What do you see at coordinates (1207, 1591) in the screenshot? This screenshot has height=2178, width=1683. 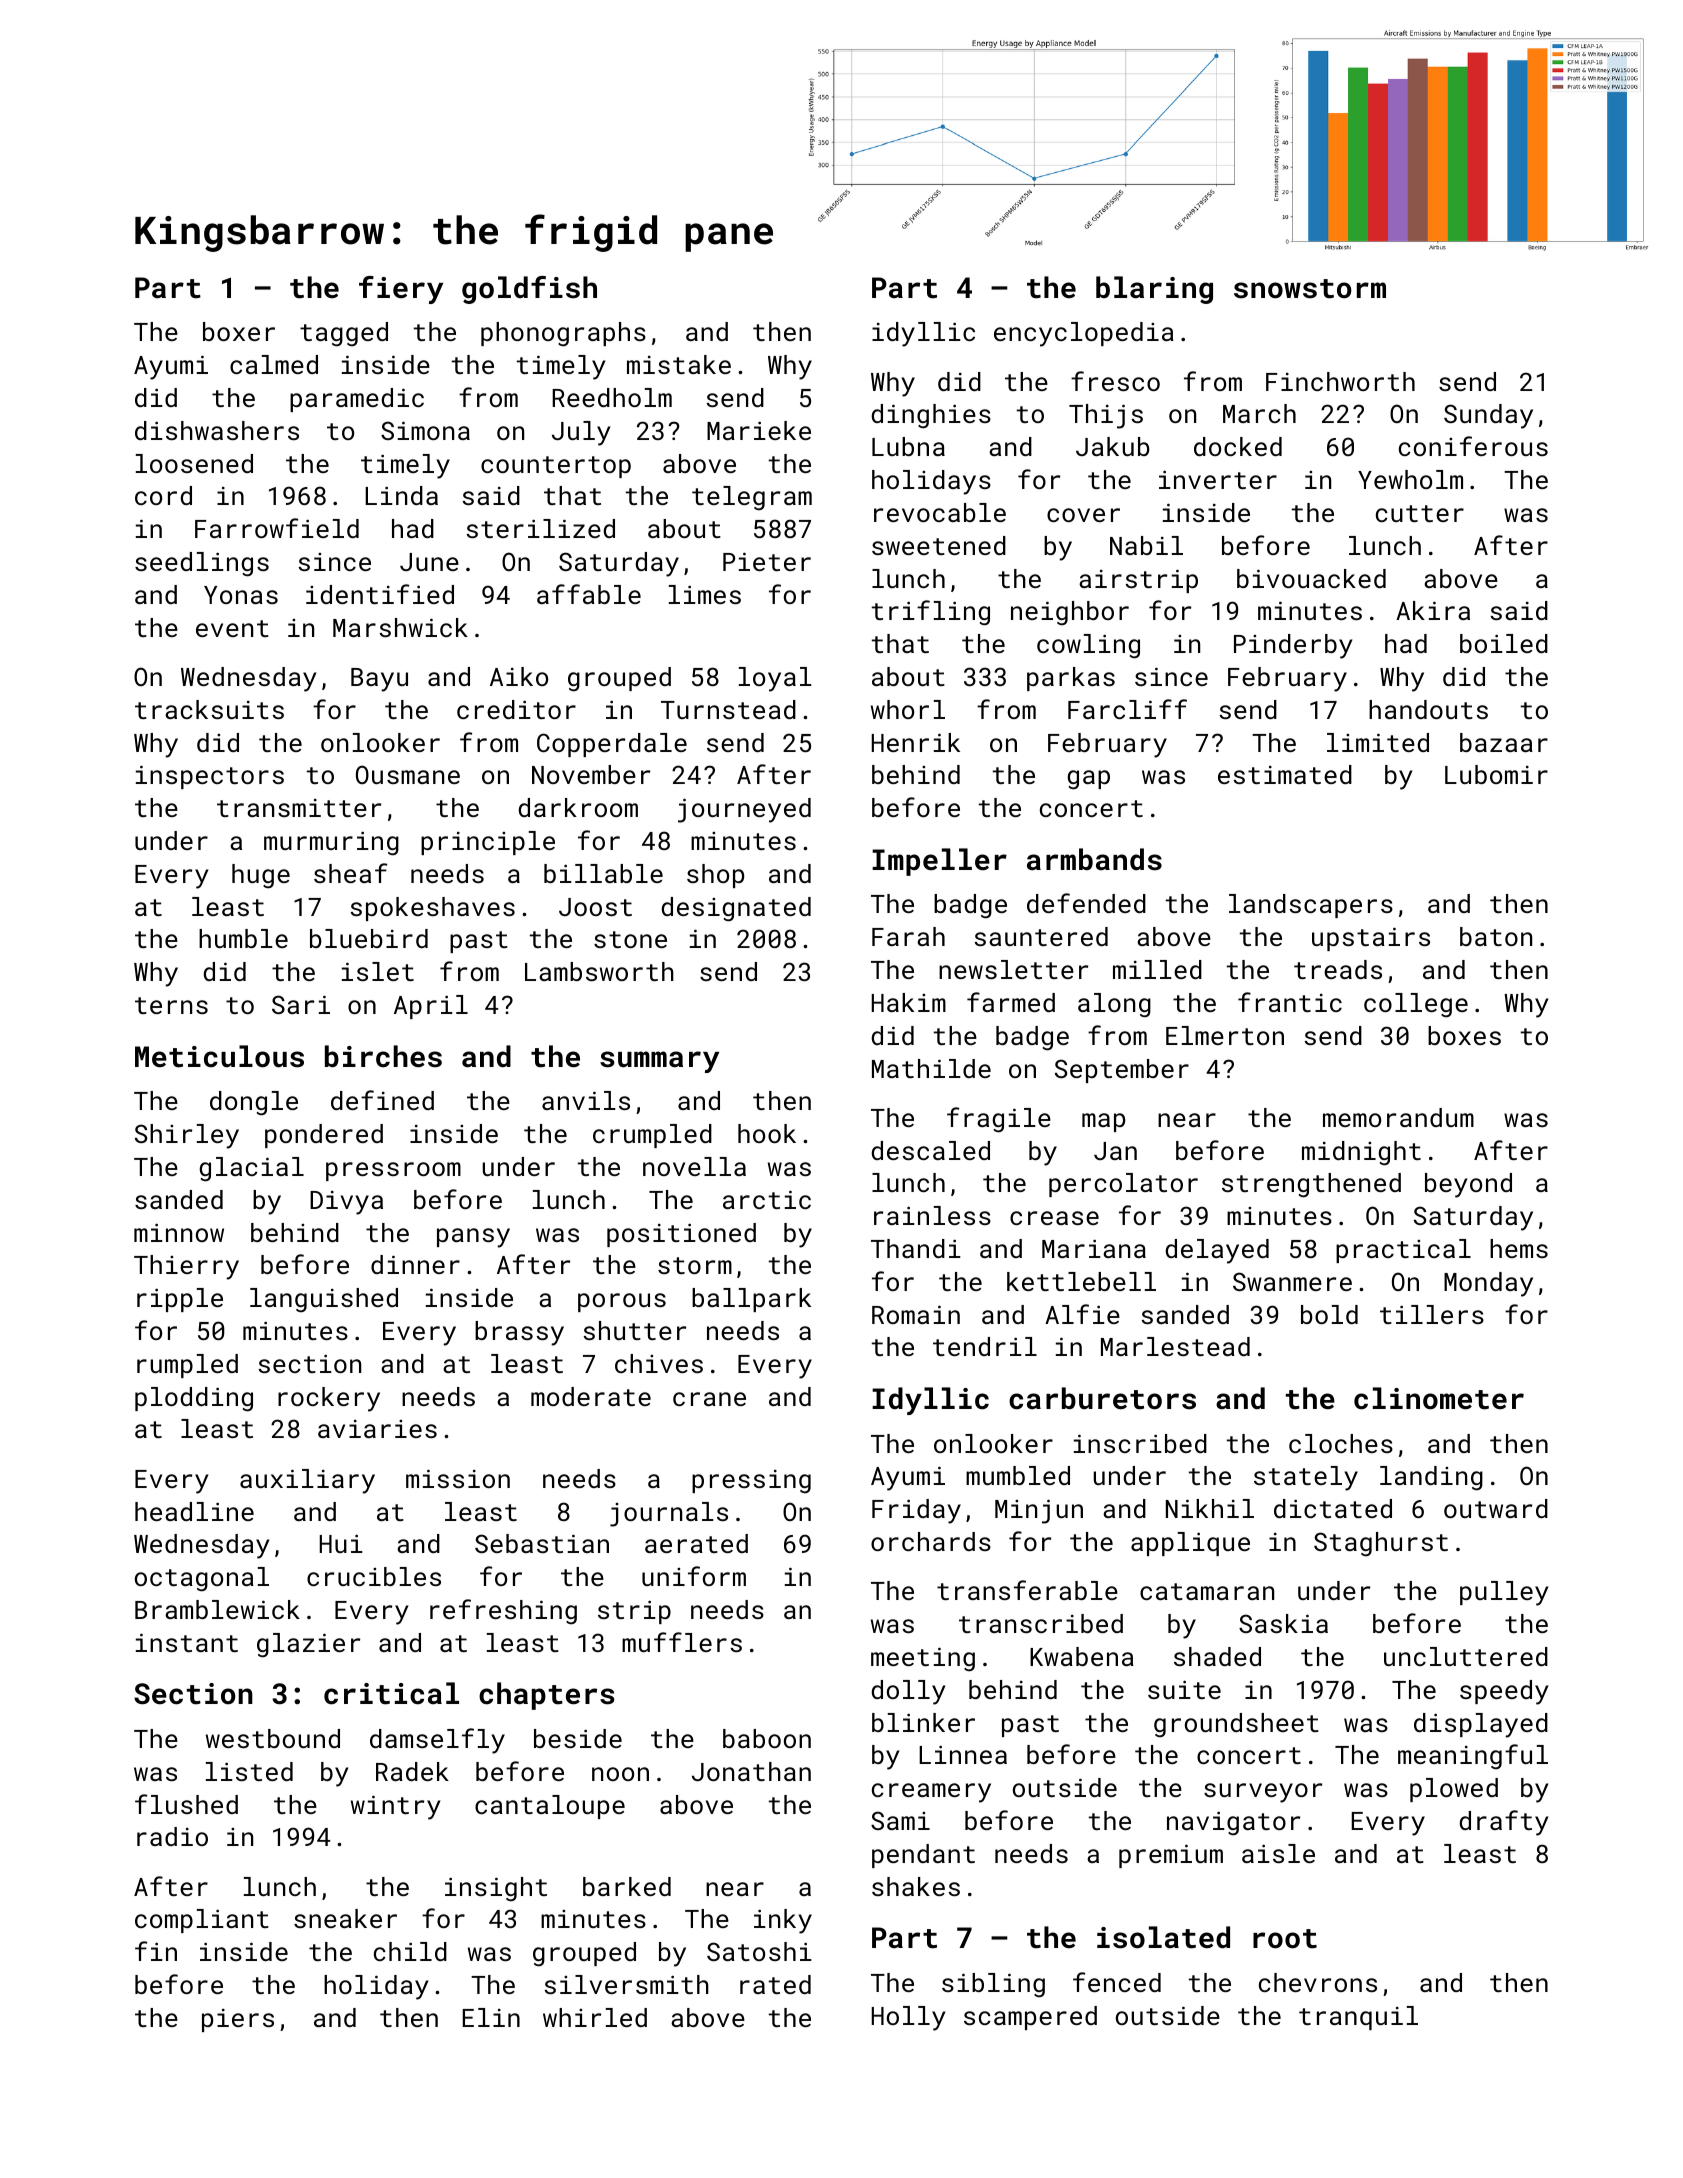 I see `catamaran` at bounding box center [1207, 1591].
